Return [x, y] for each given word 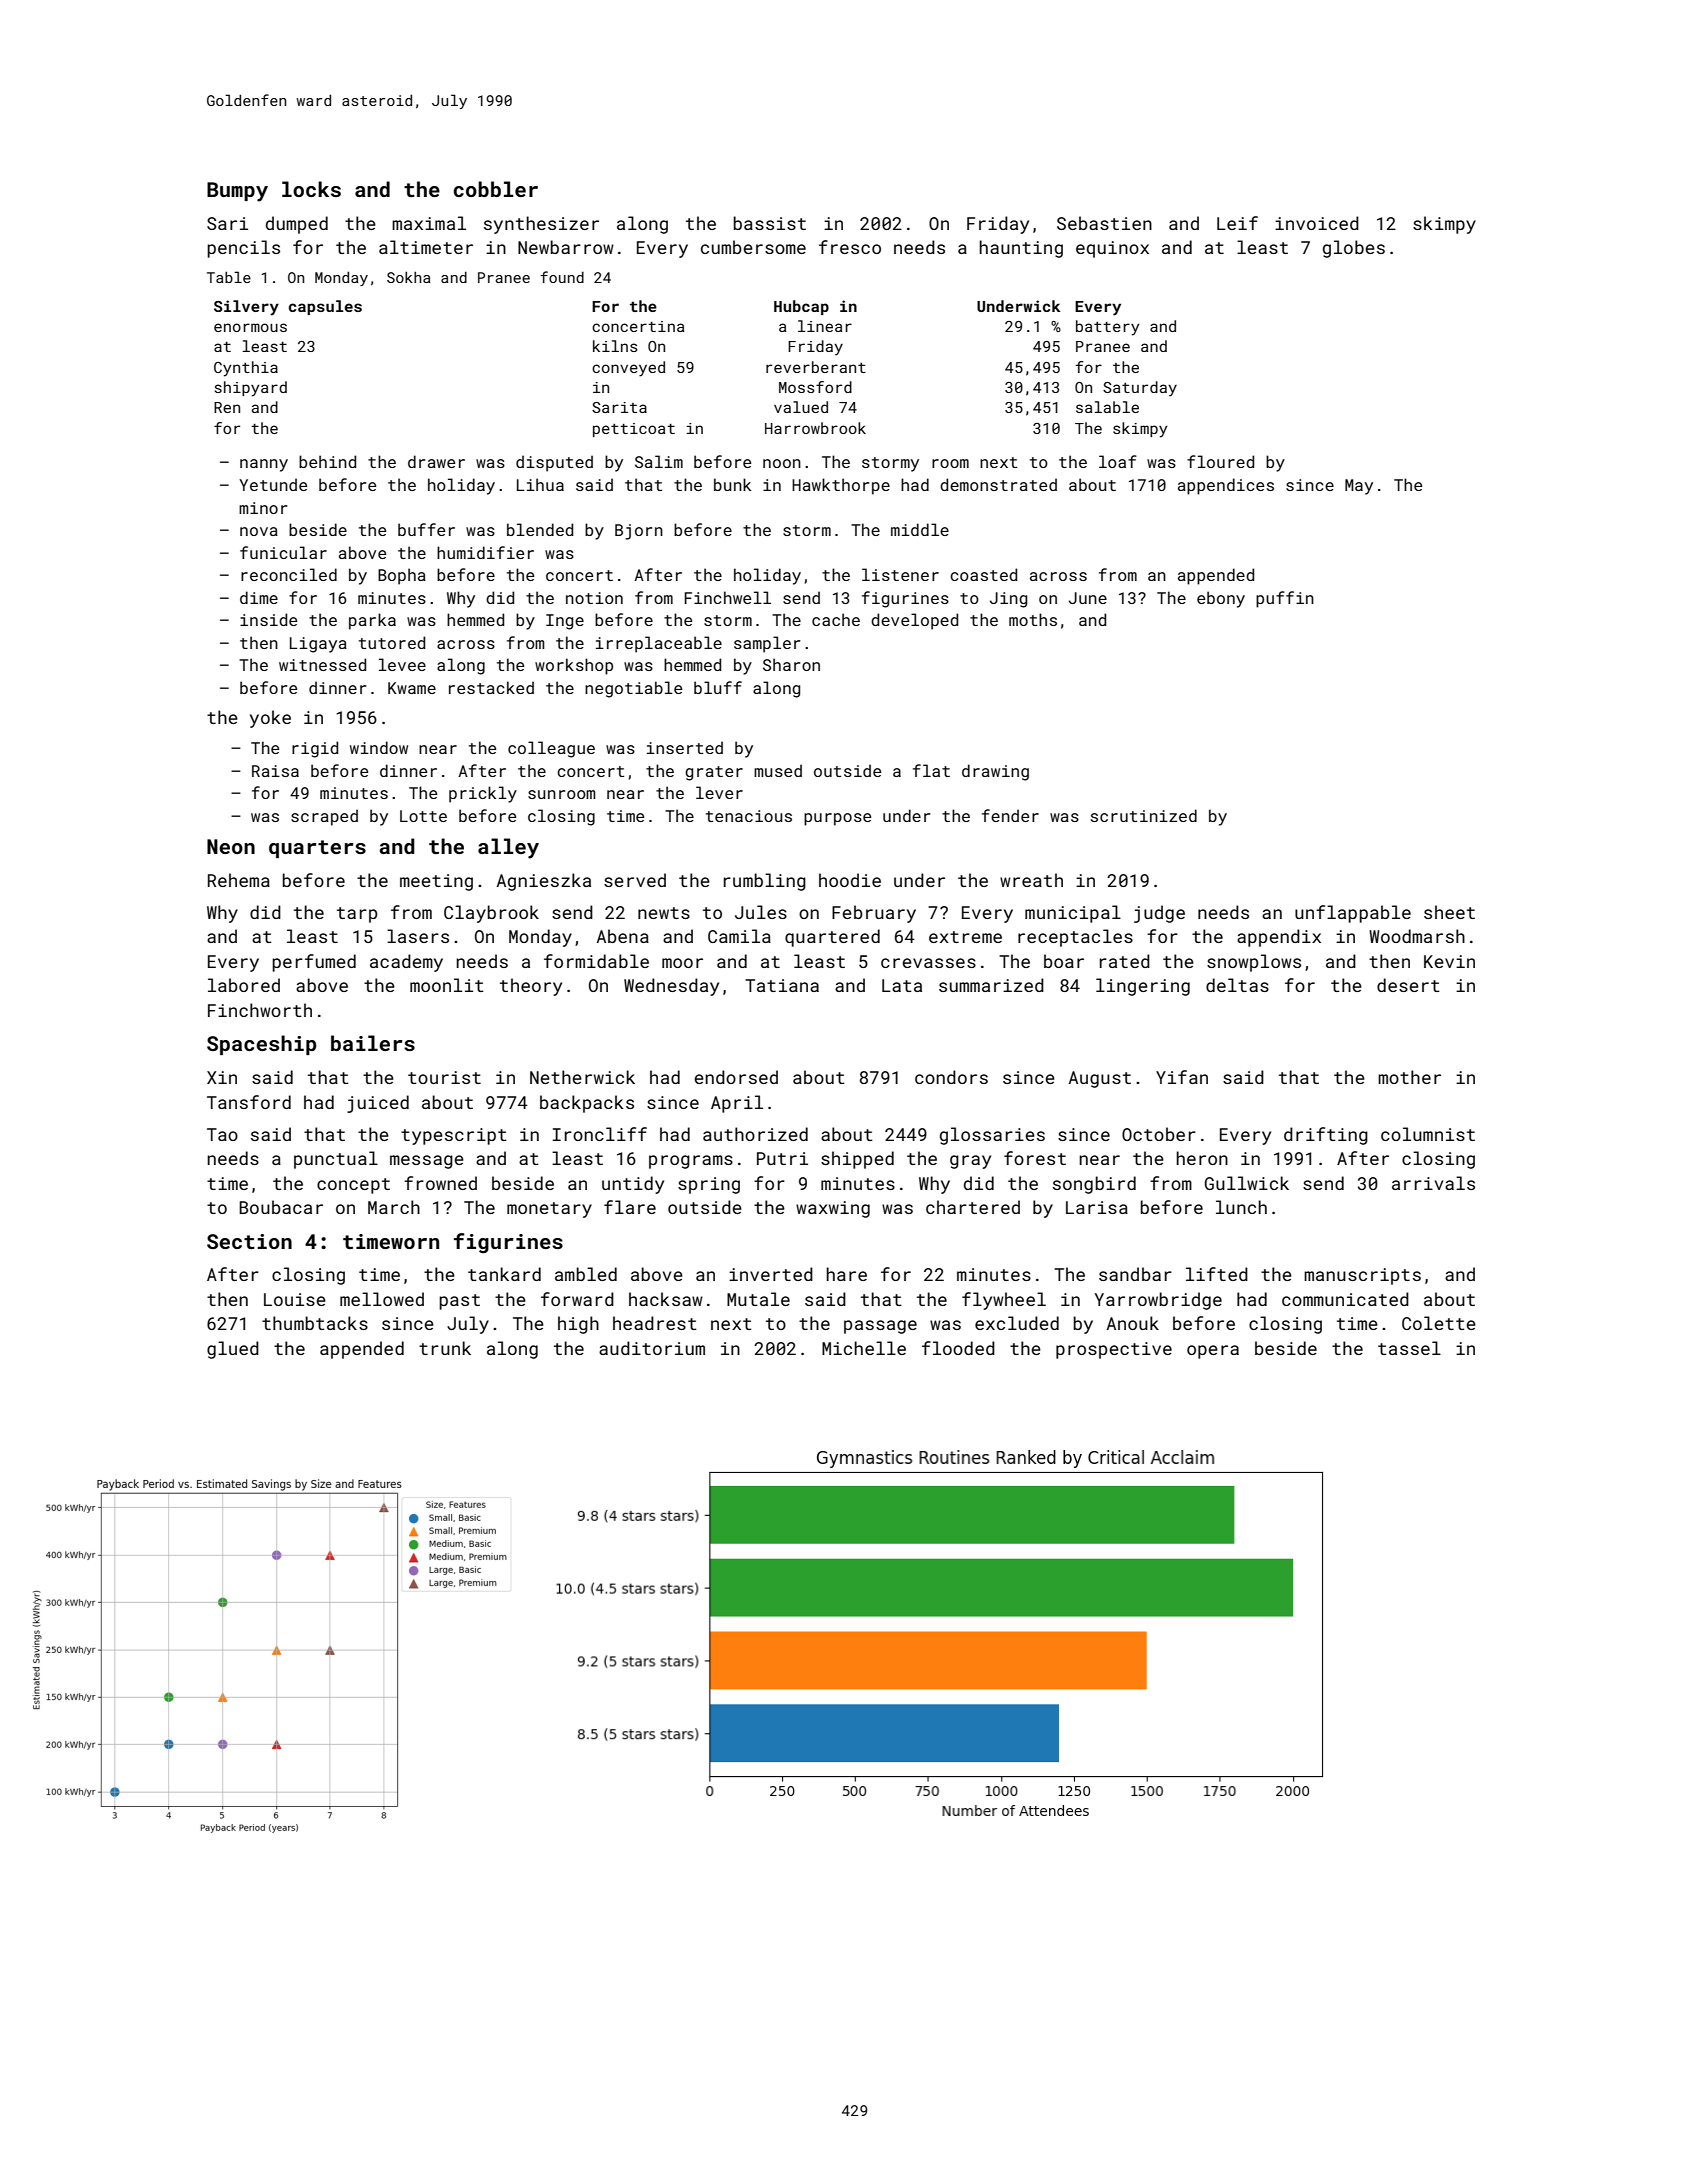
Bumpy [237, 192]
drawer [436, 461]
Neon [231, 846]
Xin [222, 1077]
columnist [1428, 1134]
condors [951, 1077]
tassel [1409, 1348]
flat [931, 770]
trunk [445, 1348]
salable [1107, 407]
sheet [1449, 912]
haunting [1021, 249]
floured [1220, 461]
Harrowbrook [815, 428]
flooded [958, 1348]
